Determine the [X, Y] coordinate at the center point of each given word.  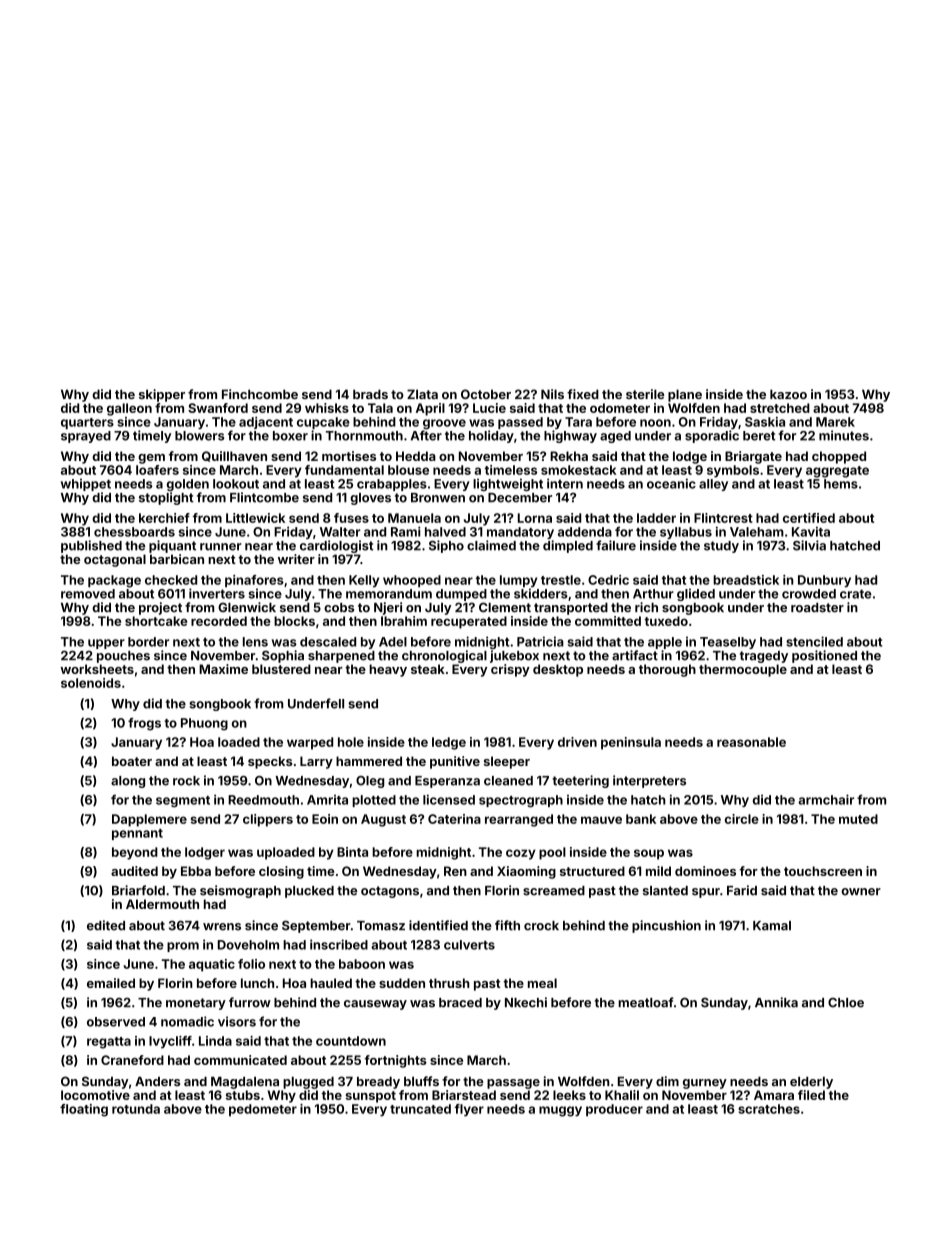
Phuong [204, 724]
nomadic [187, 1021]
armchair [826, 799]
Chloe [846, 1002]
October [486, 394]
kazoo [788, 394]
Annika [776, 1002]
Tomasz [381, 926]
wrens [222, 927]
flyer [469, 1110]
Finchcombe [260, 394]
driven [577, 742]
